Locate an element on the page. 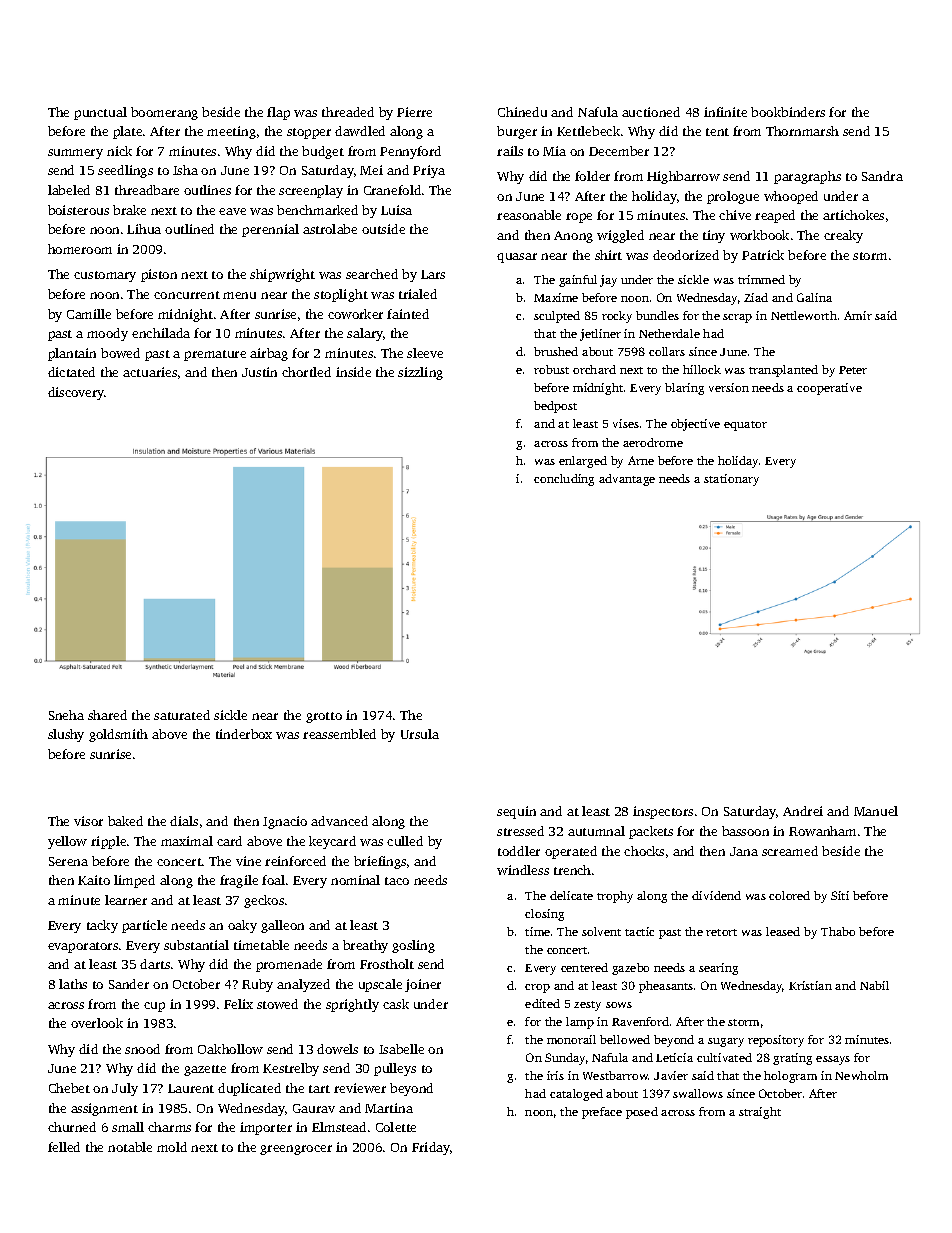 The height and width of the document is (1233, 952). reasonable is located at coordinates (529, 215).
